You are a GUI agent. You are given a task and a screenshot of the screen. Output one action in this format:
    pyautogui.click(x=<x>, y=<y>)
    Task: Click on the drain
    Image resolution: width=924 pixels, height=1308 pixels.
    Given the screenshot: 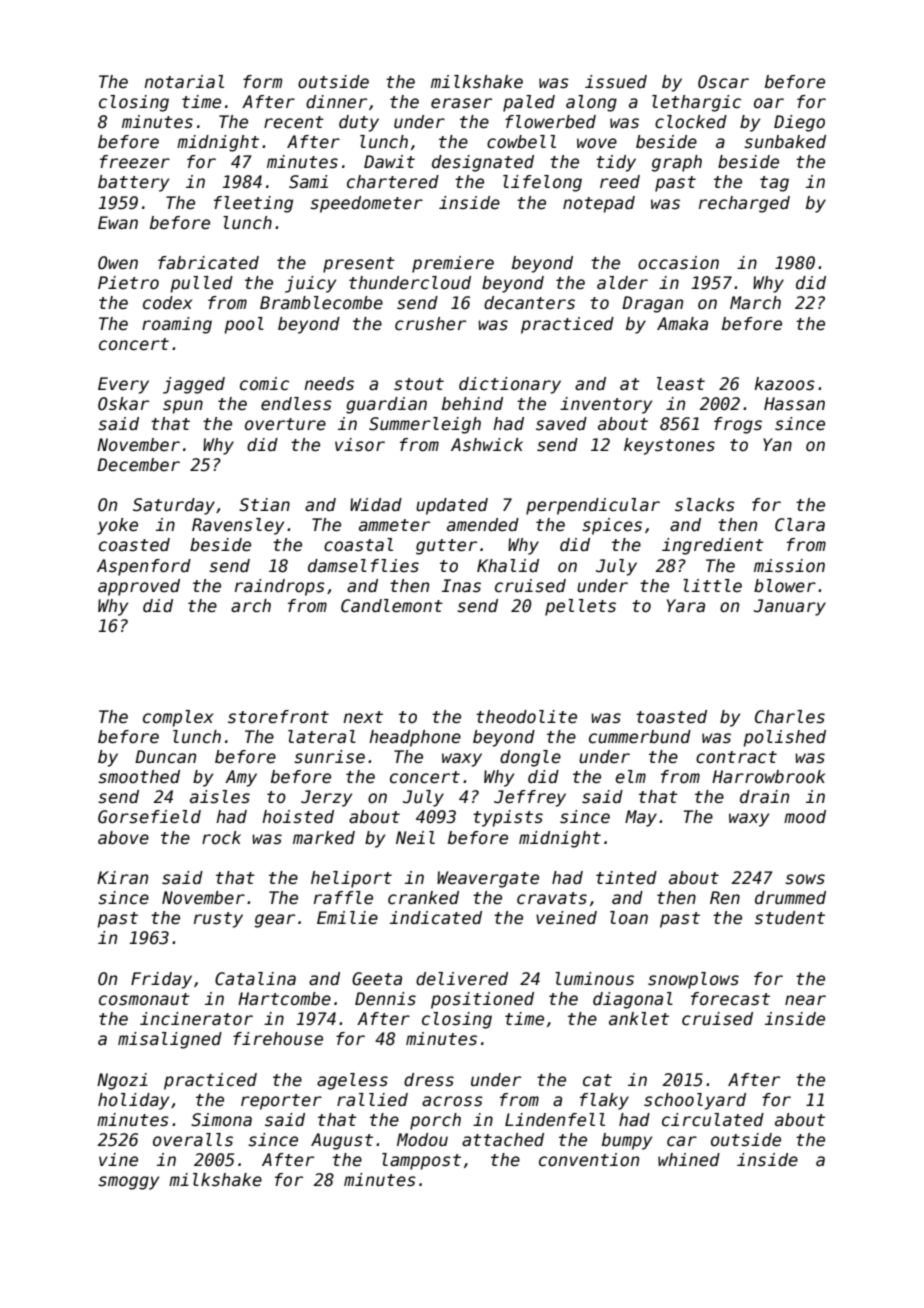 What is the action you would take?
    pyautogui.click(x=764, y=796)
